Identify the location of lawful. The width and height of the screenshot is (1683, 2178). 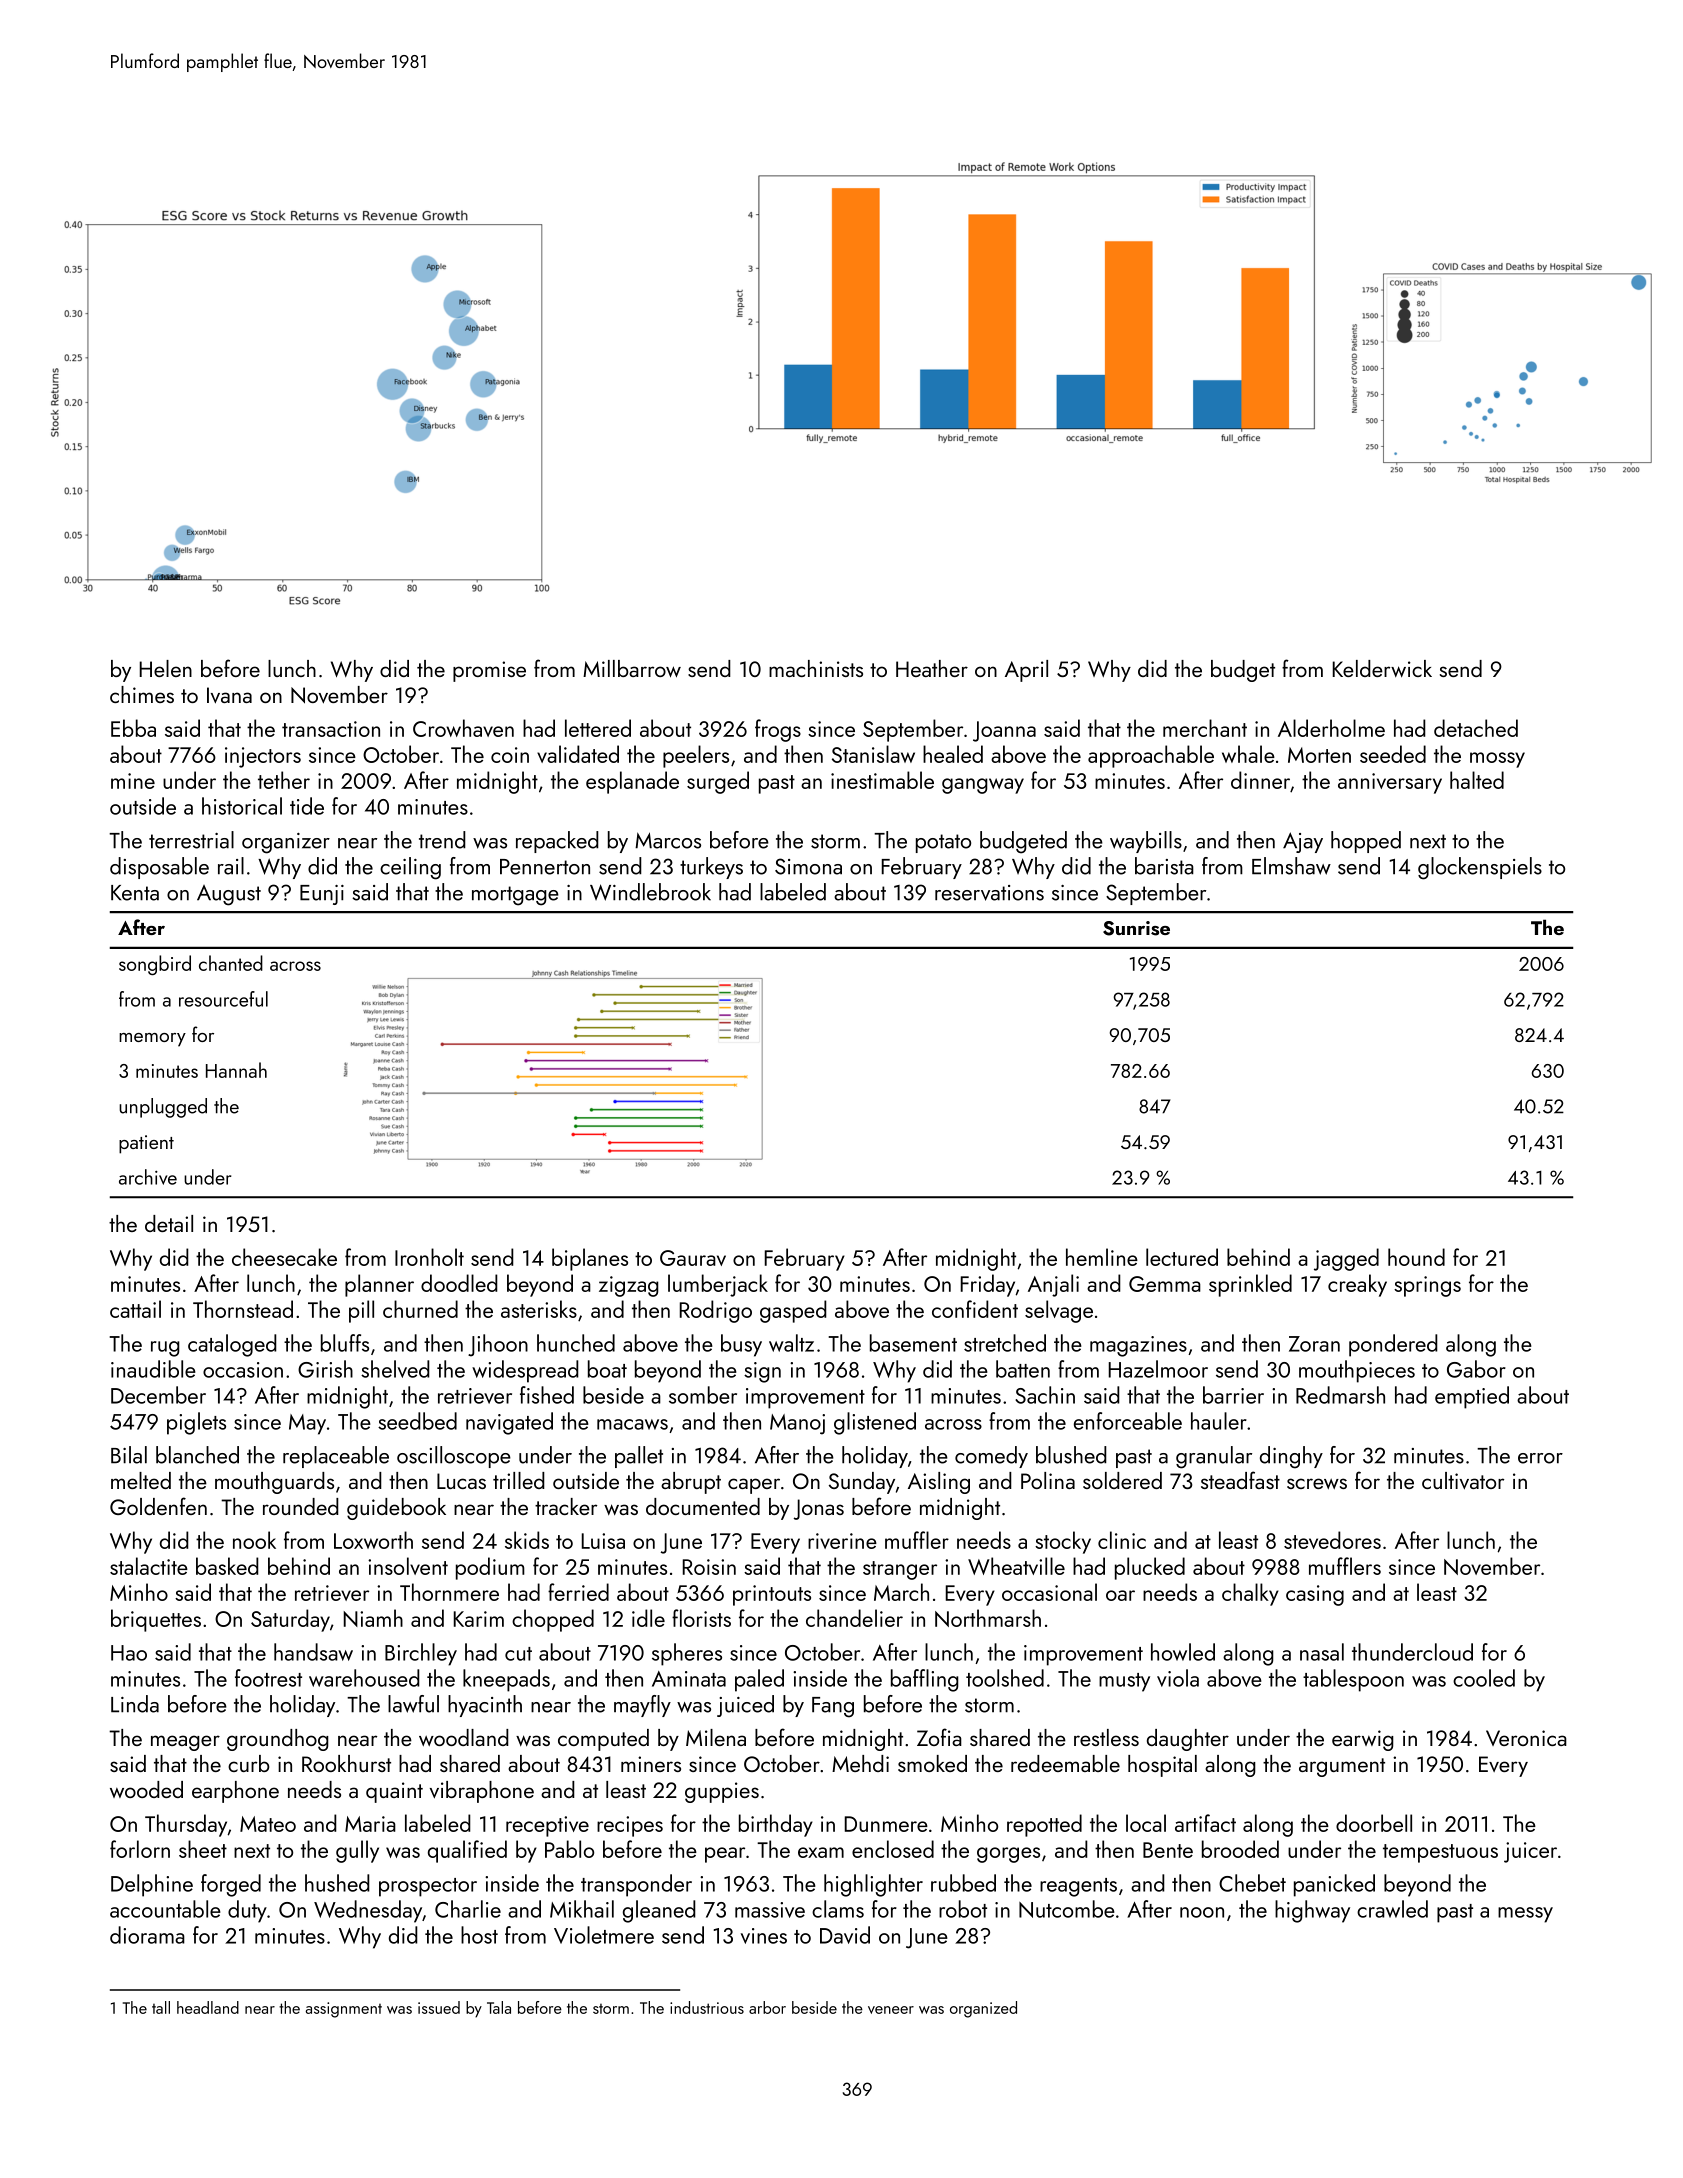
(413, 1704).
